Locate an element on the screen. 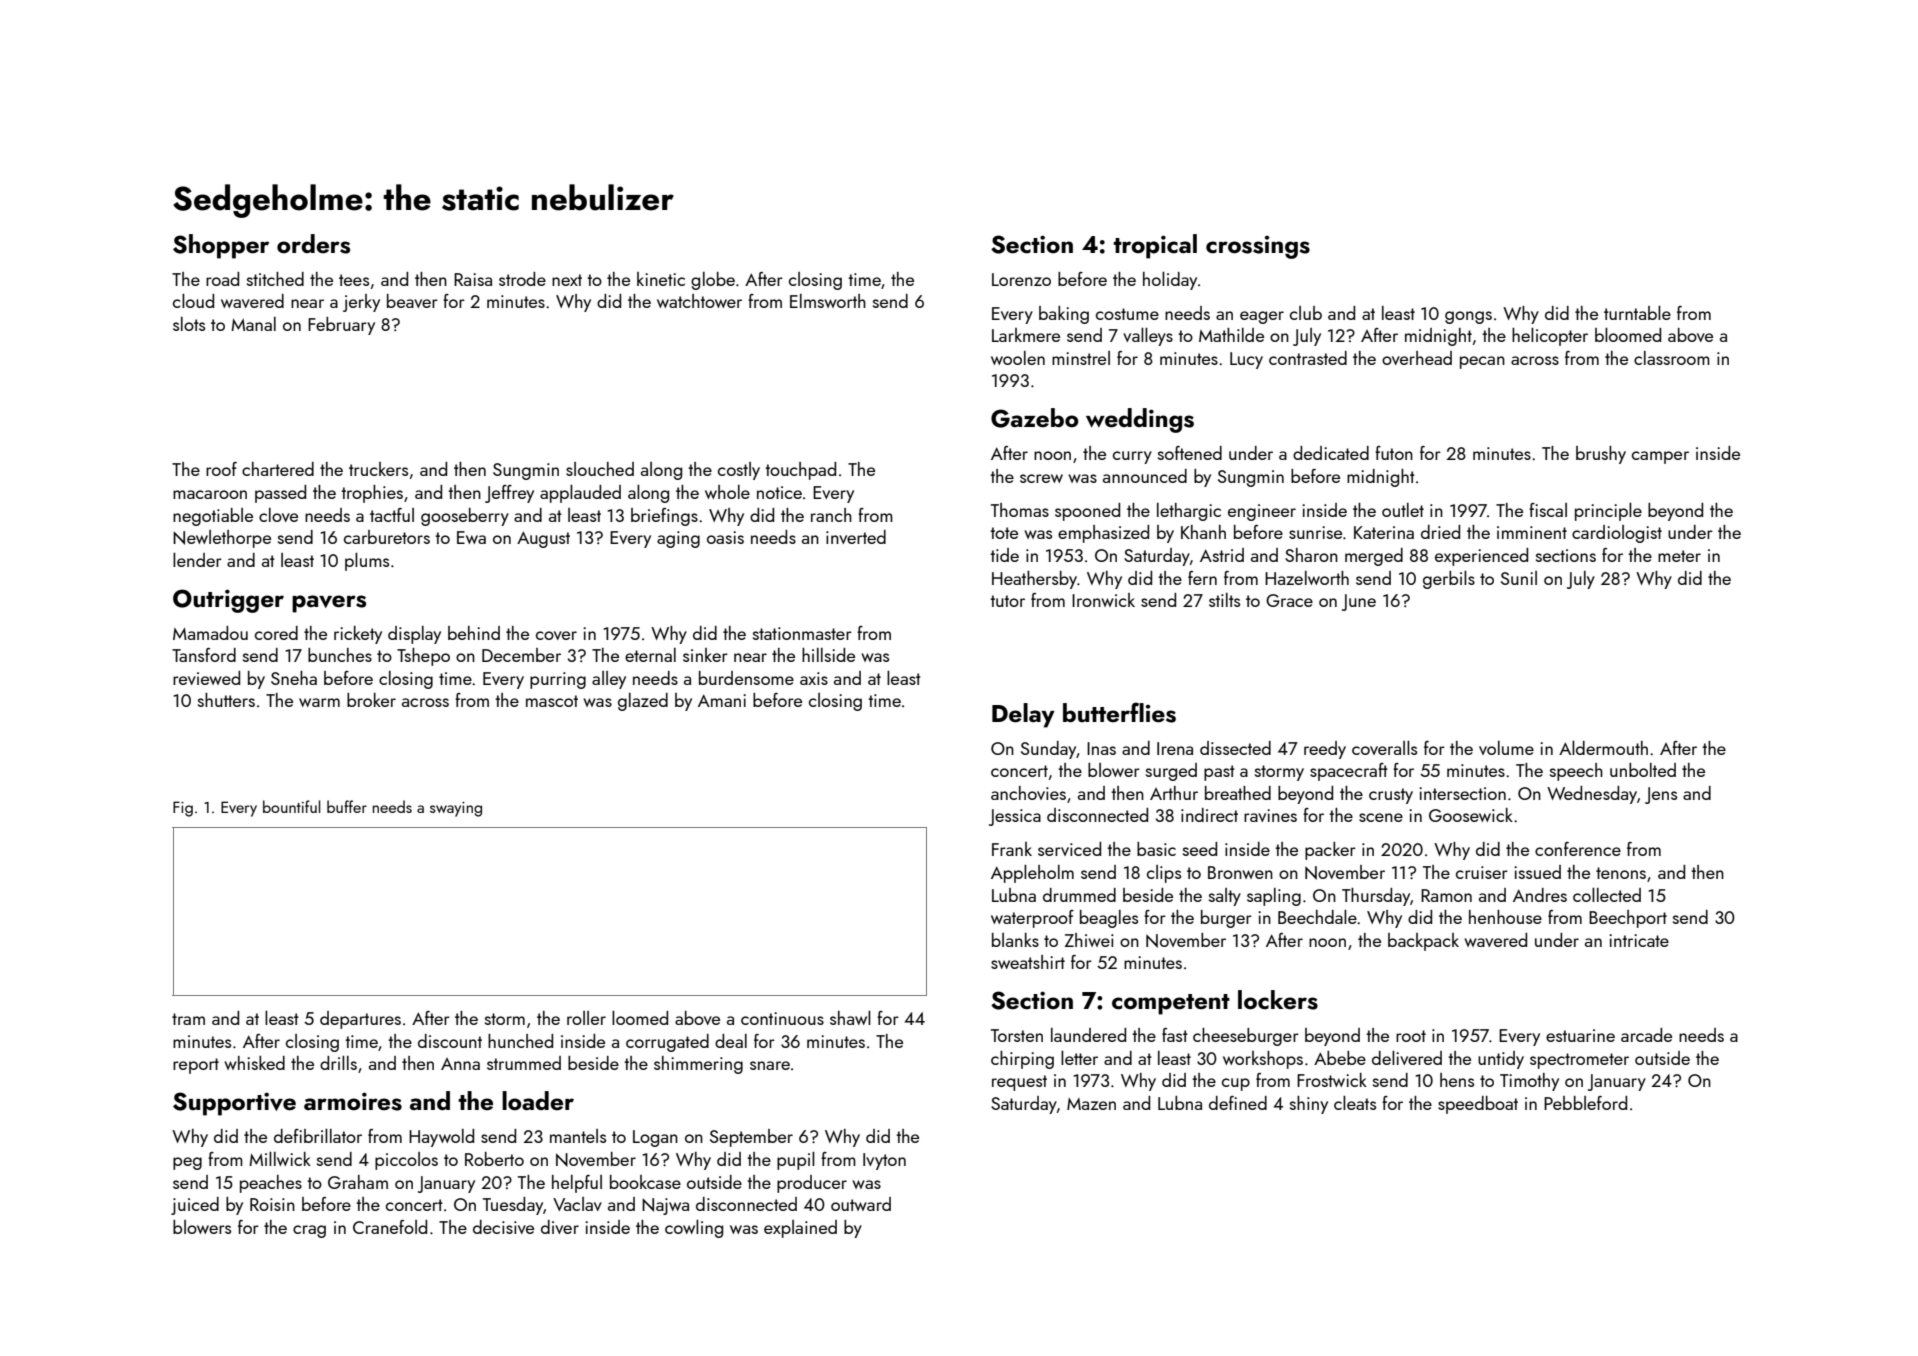  aging is located at coordinates (678, 539).
